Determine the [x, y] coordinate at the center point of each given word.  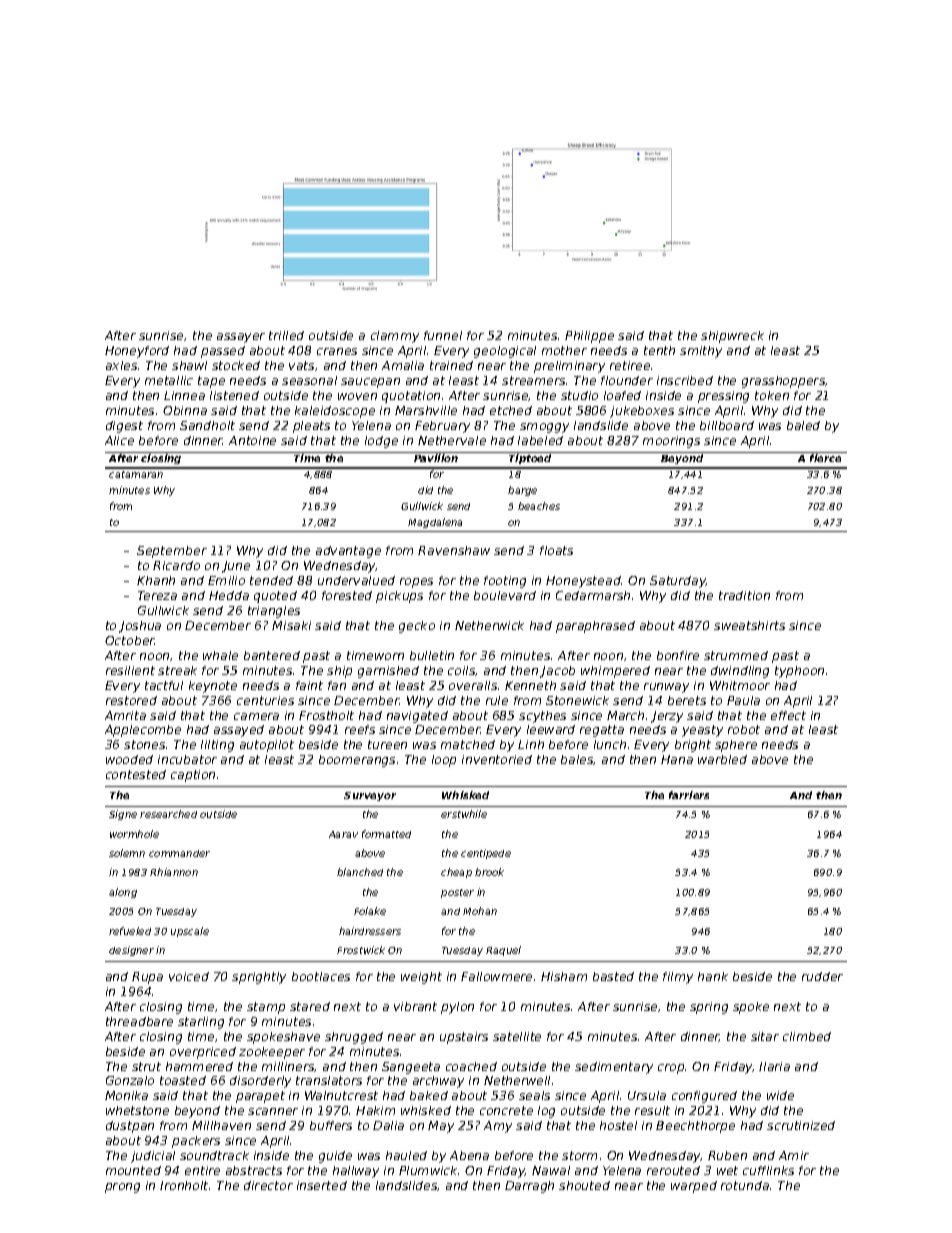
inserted [322, 1185]
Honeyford [137, 352]
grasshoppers [783, 382]
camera [256, 716]
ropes [416, 583]
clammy [395, 337]
